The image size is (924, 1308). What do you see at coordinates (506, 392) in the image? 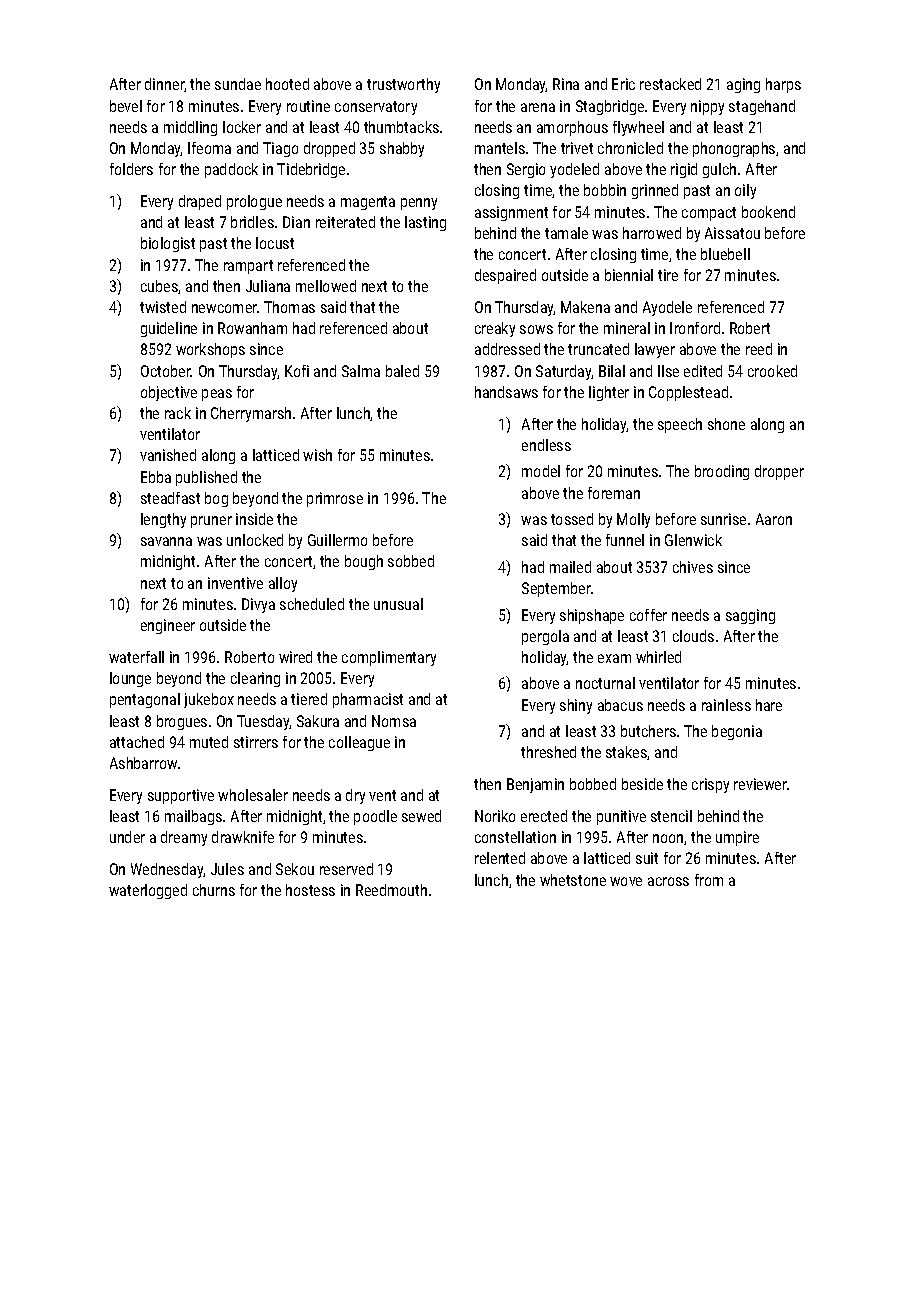
I see `handsaws` at bounding box center [506, 392].
